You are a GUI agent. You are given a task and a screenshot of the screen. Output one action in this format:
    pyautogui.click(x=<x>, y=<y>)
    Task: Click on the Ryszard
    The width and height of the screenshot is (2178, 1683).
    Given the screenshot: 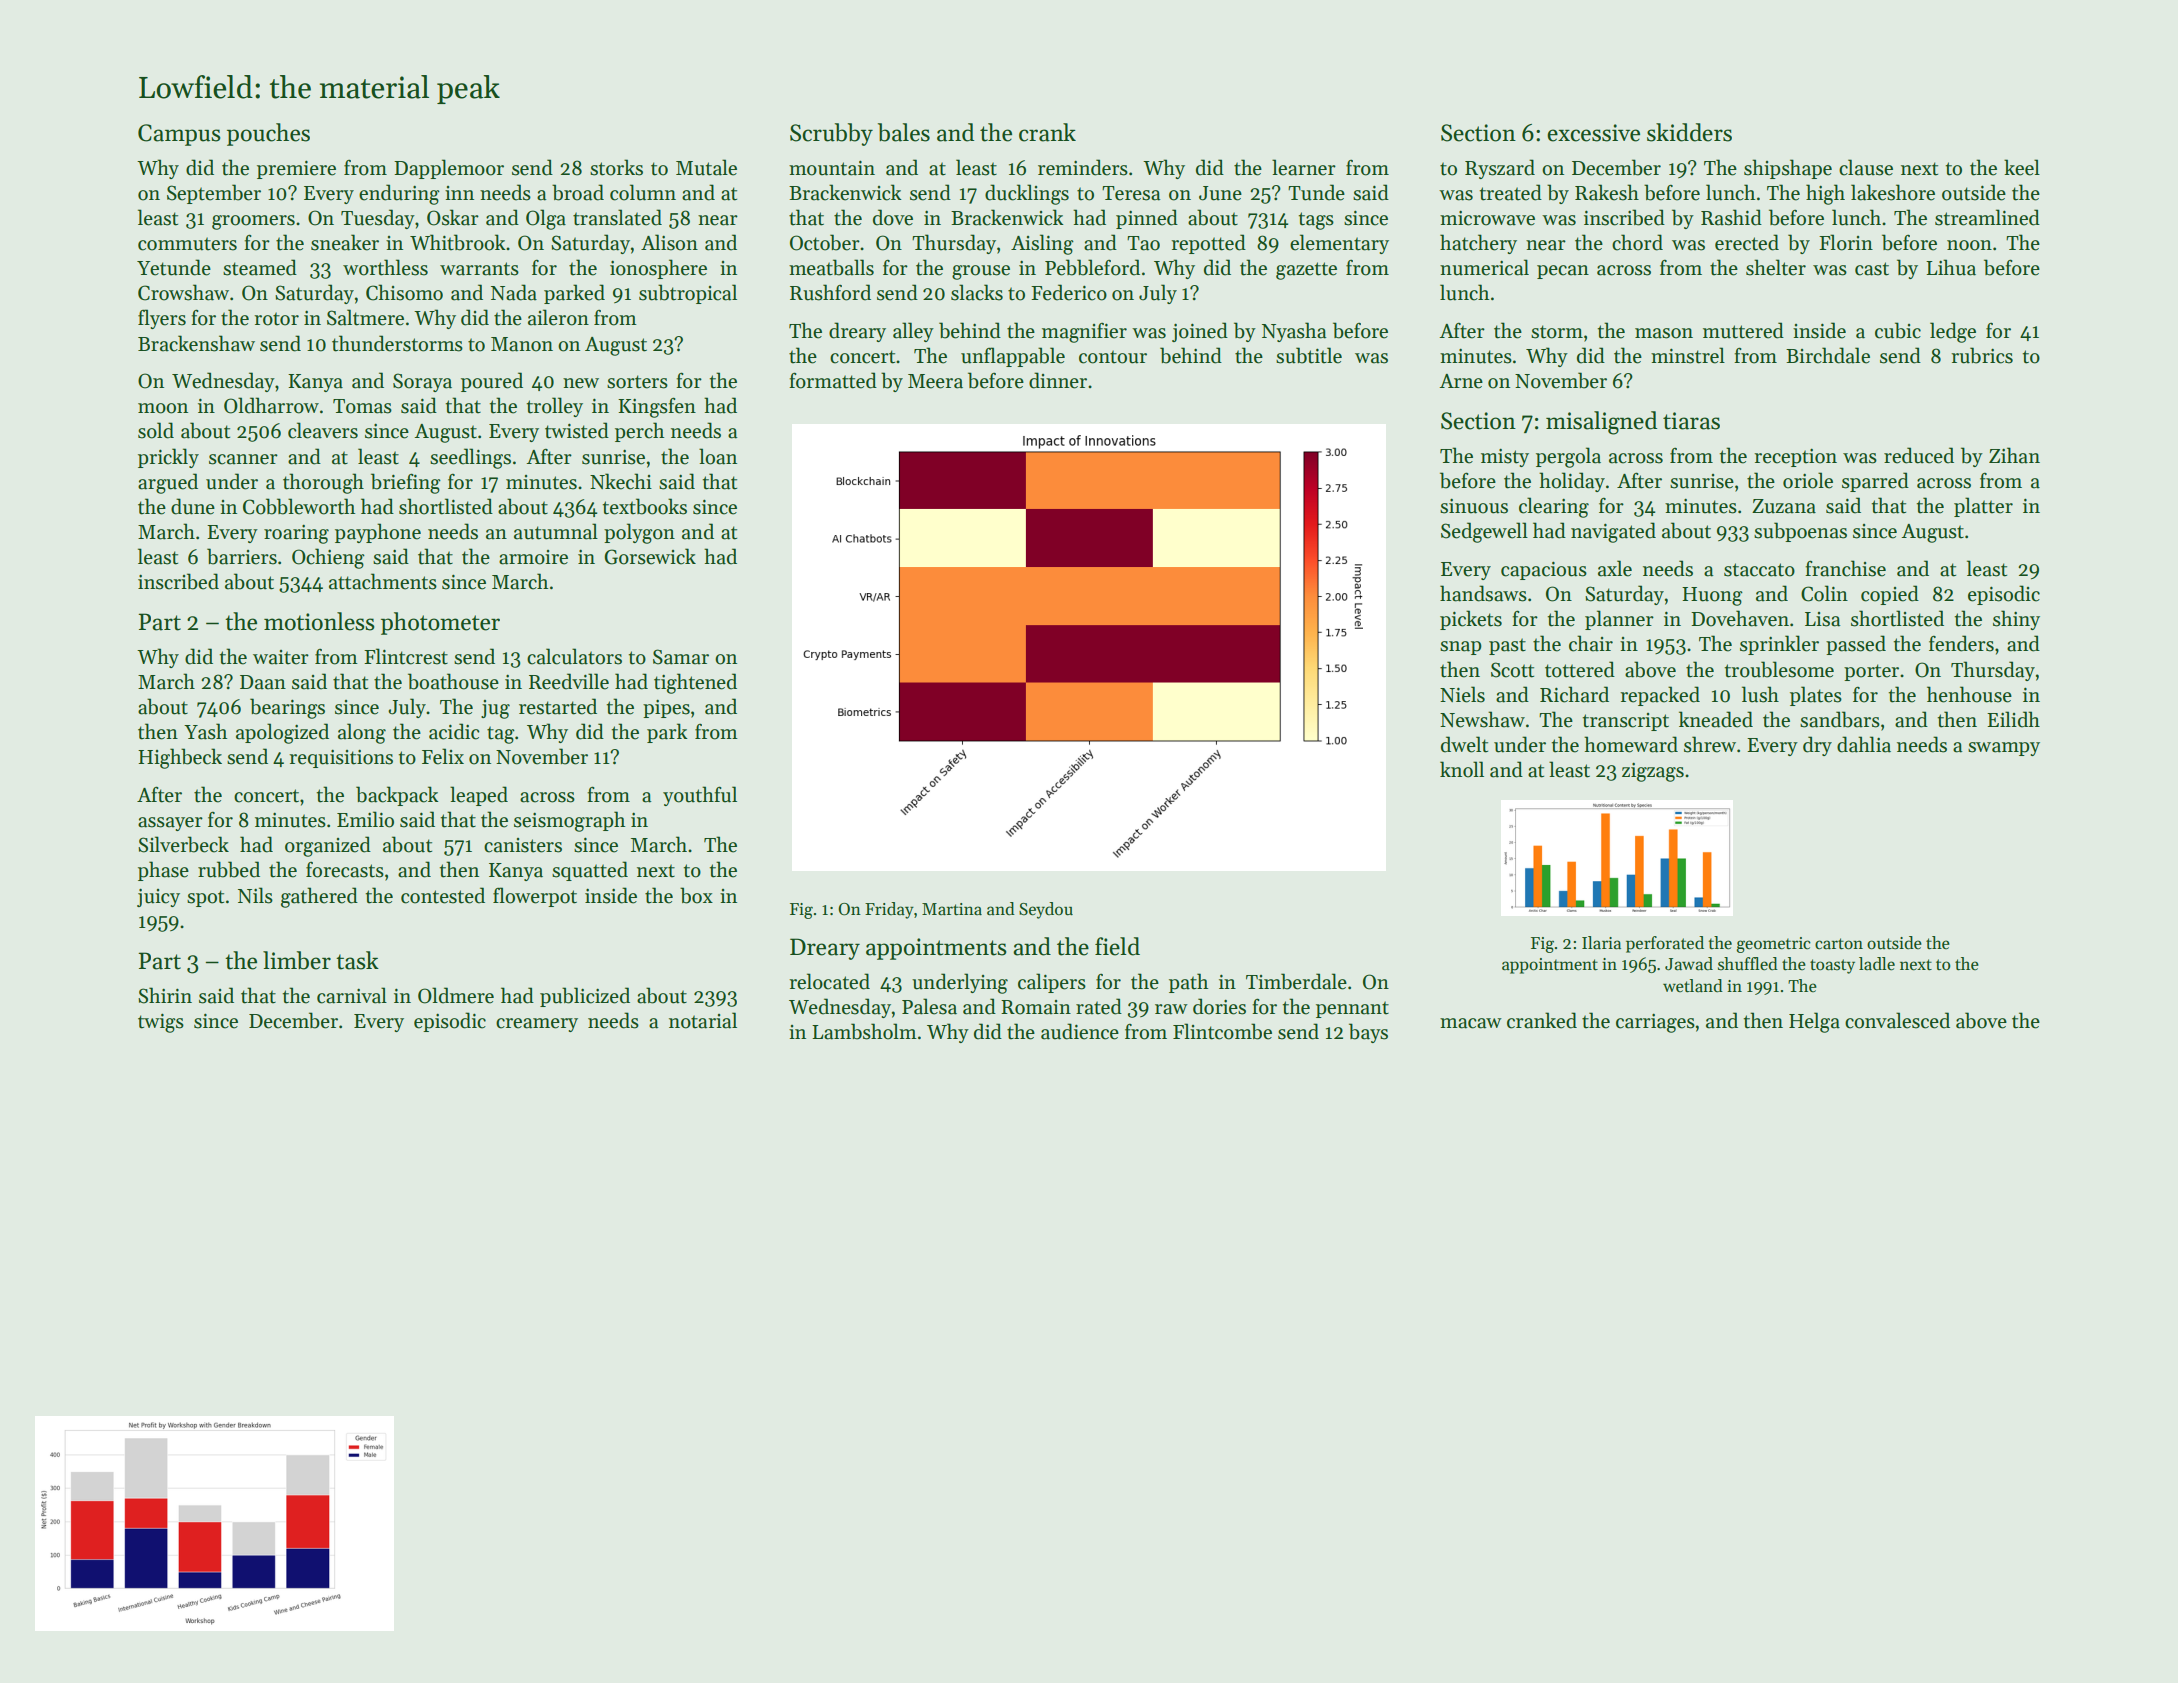 What is the action you would take?
    pyautogui.click(x=1500, y=169)
